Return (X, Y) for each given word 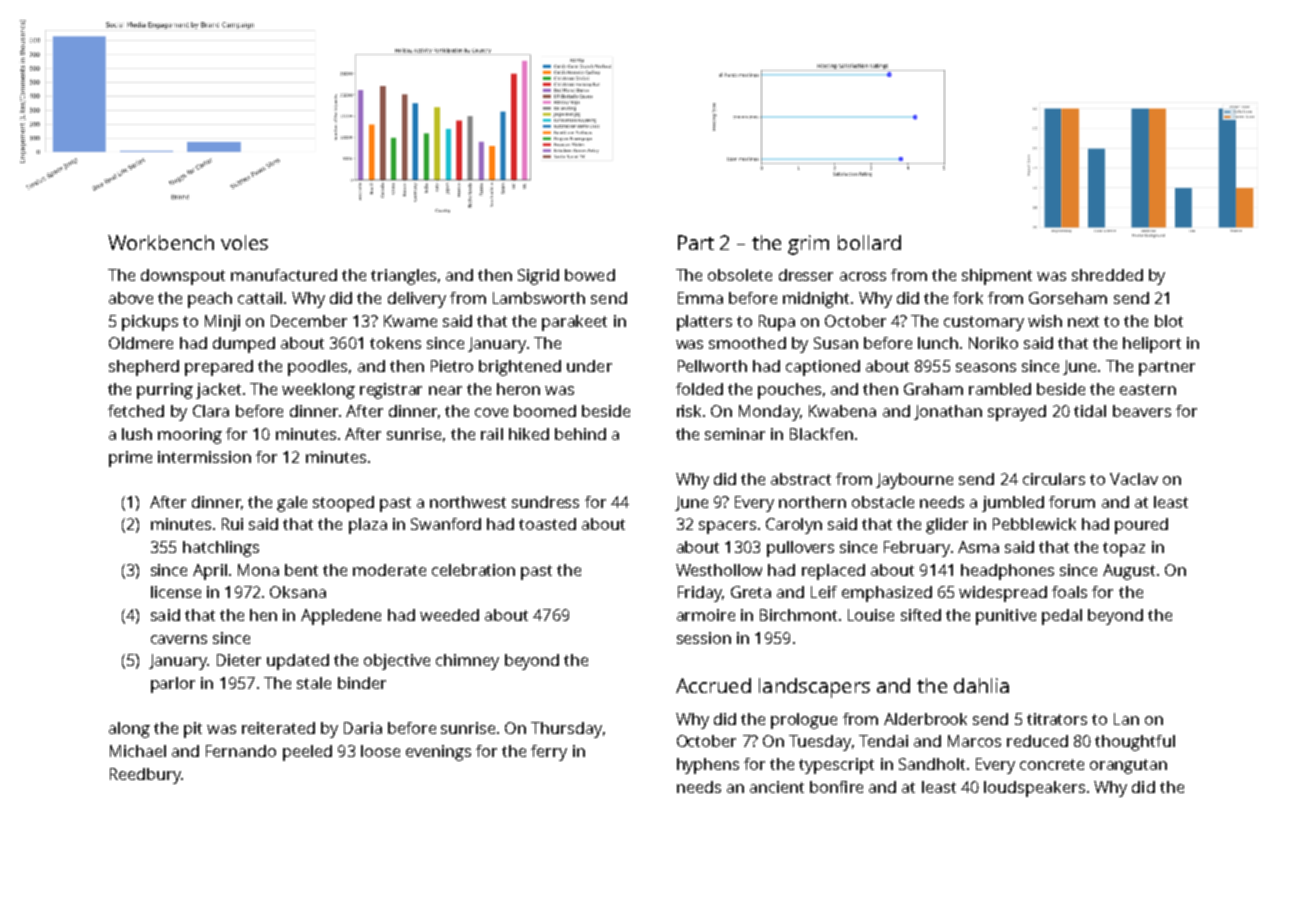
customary (984, 323)
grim (808, 245)
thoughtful (1135, 743)
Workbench (161, 242)
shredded (1107, 275)
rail (492, 434)
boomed (545, 411)
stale (314, 683)
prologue (804, 721)
